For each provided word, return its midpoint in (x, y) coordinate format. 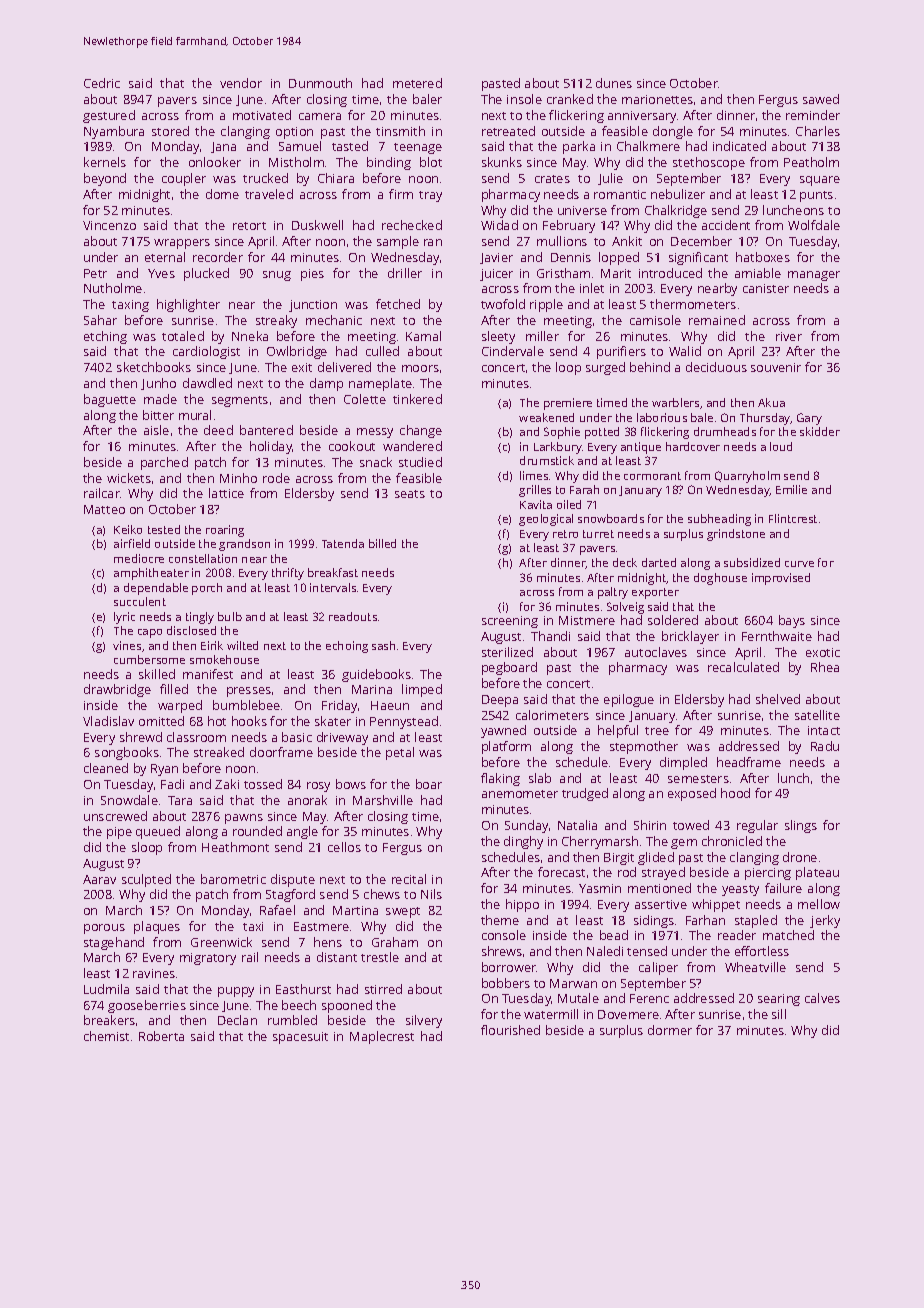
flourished (510, 1030)
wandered (412, 446)
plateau (817, 873)
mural (195, 415)
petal (400, 753)
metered (417, 83)
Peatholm (811, 162)
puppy (236, 992)
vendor (241, 83)
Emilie (791, 489)
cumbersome (149, 659)
